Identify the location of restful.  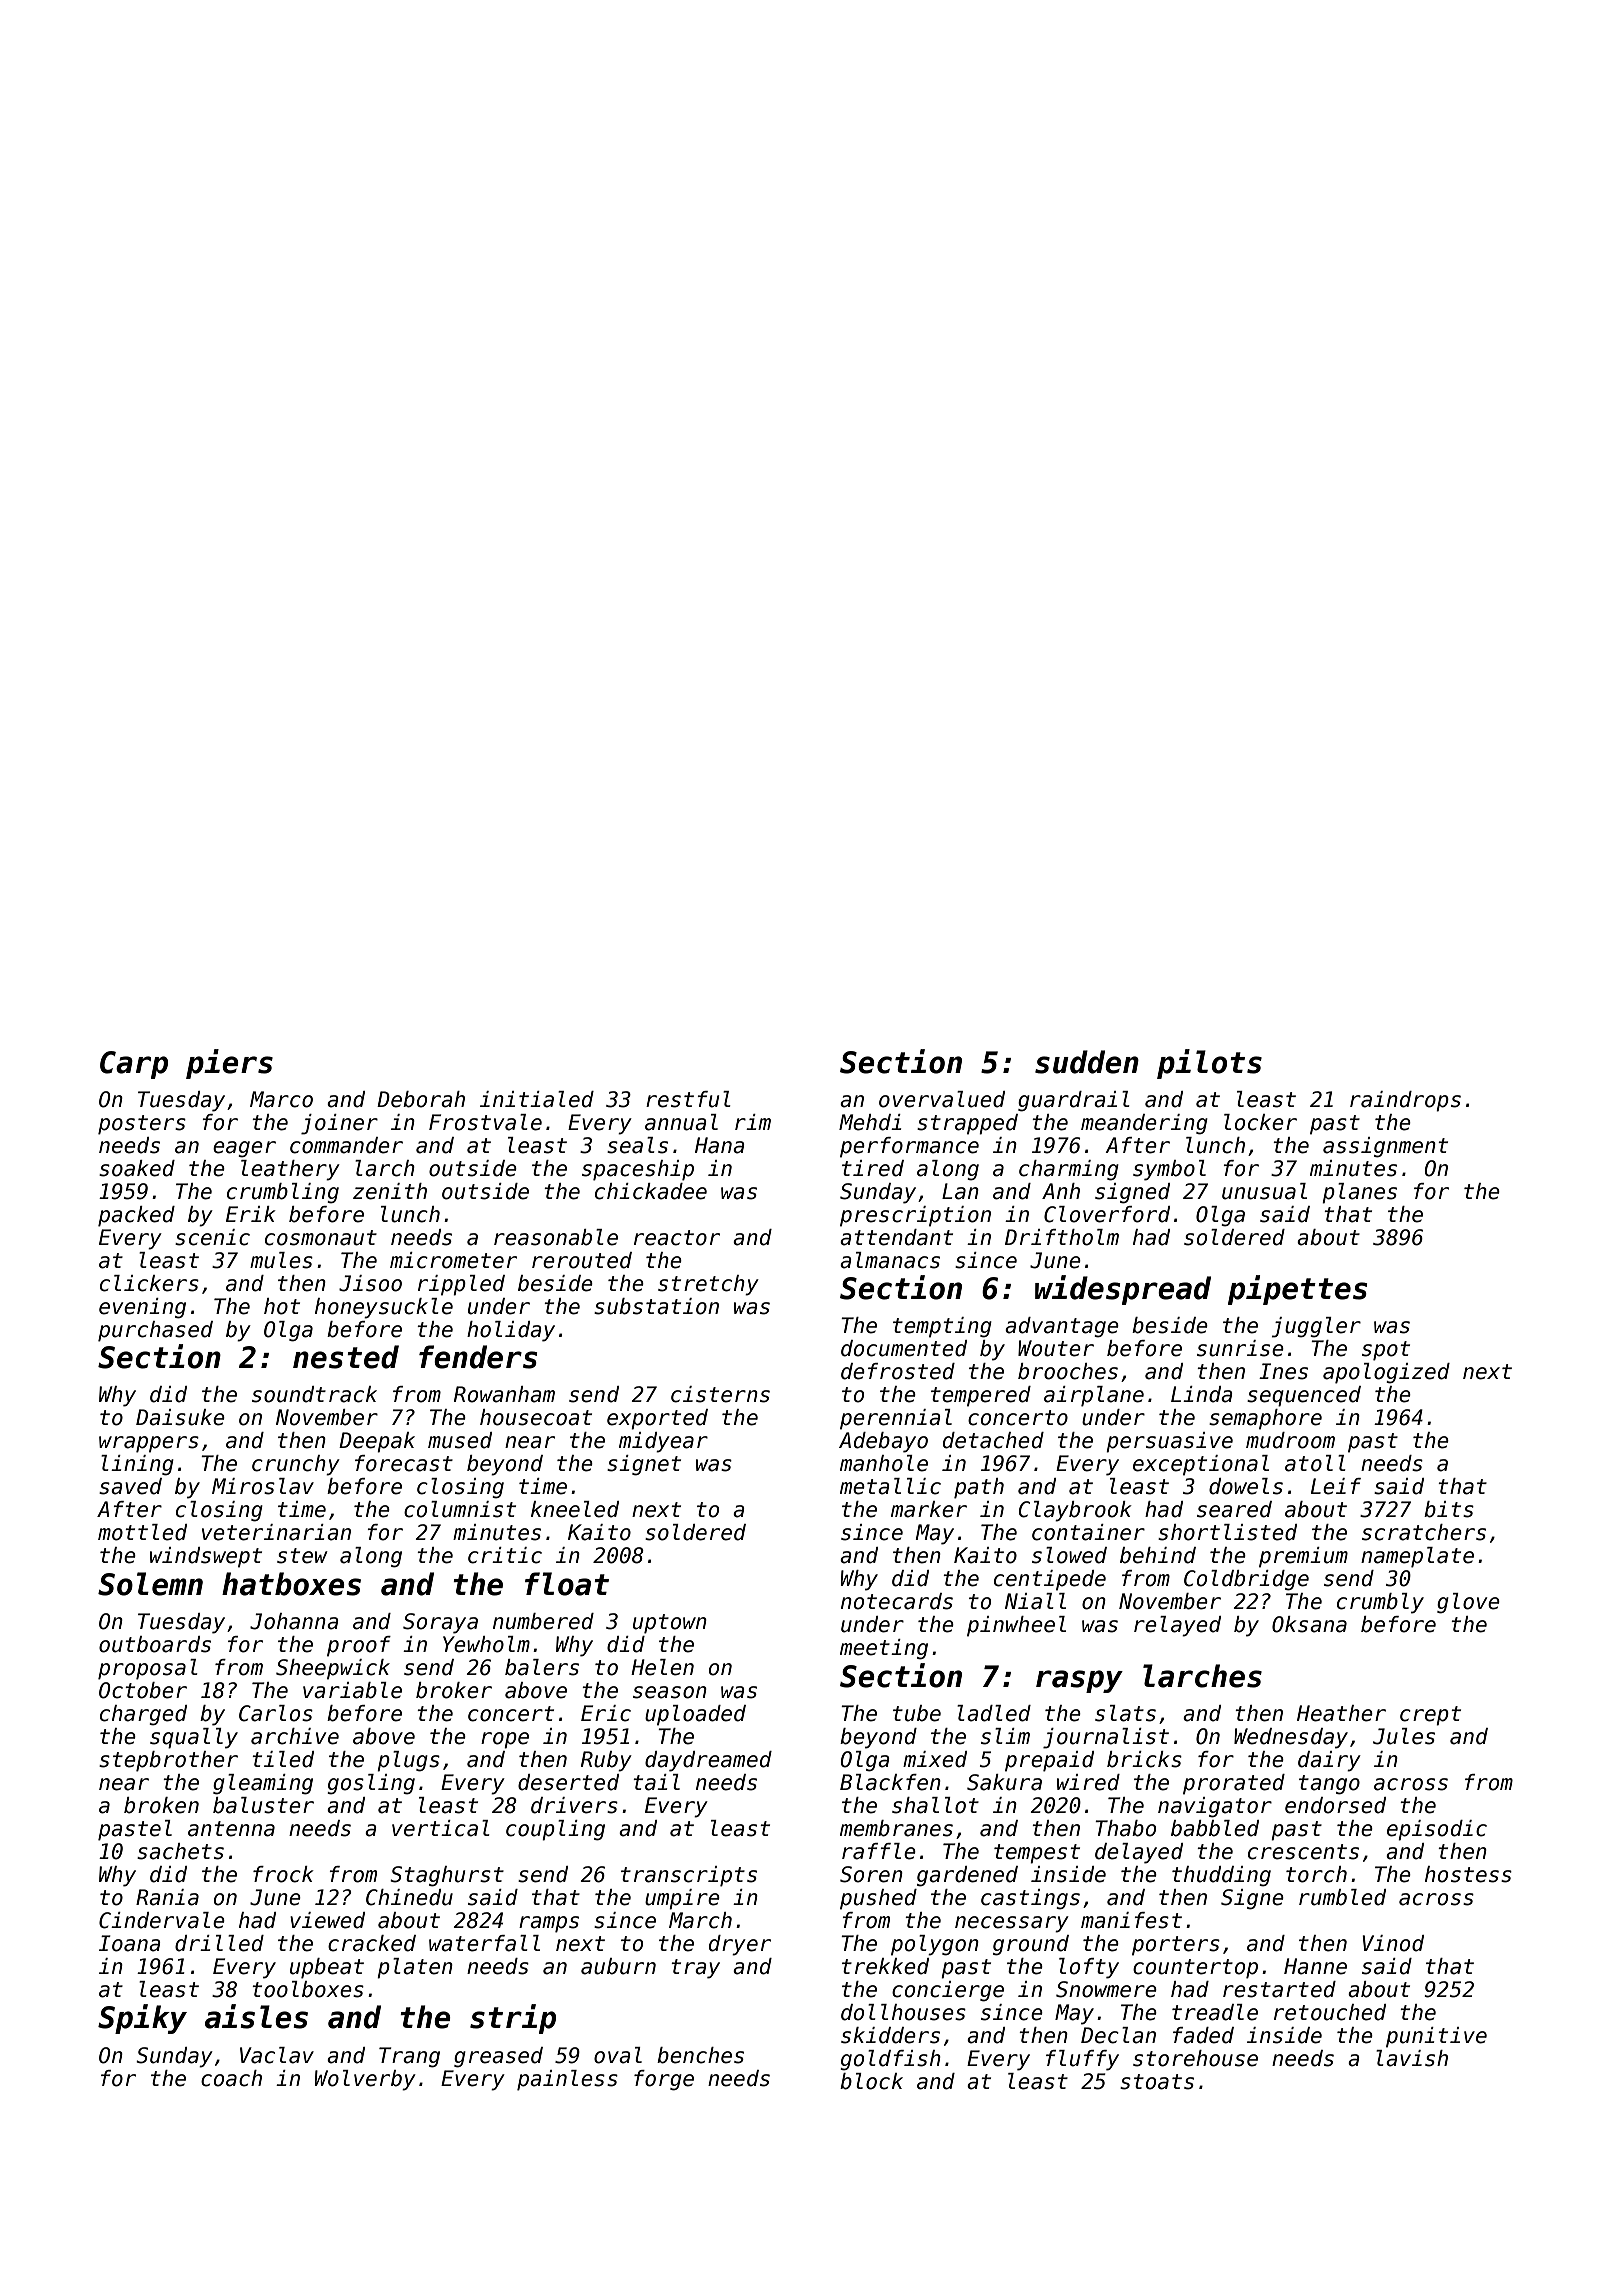
(688, 1099).
